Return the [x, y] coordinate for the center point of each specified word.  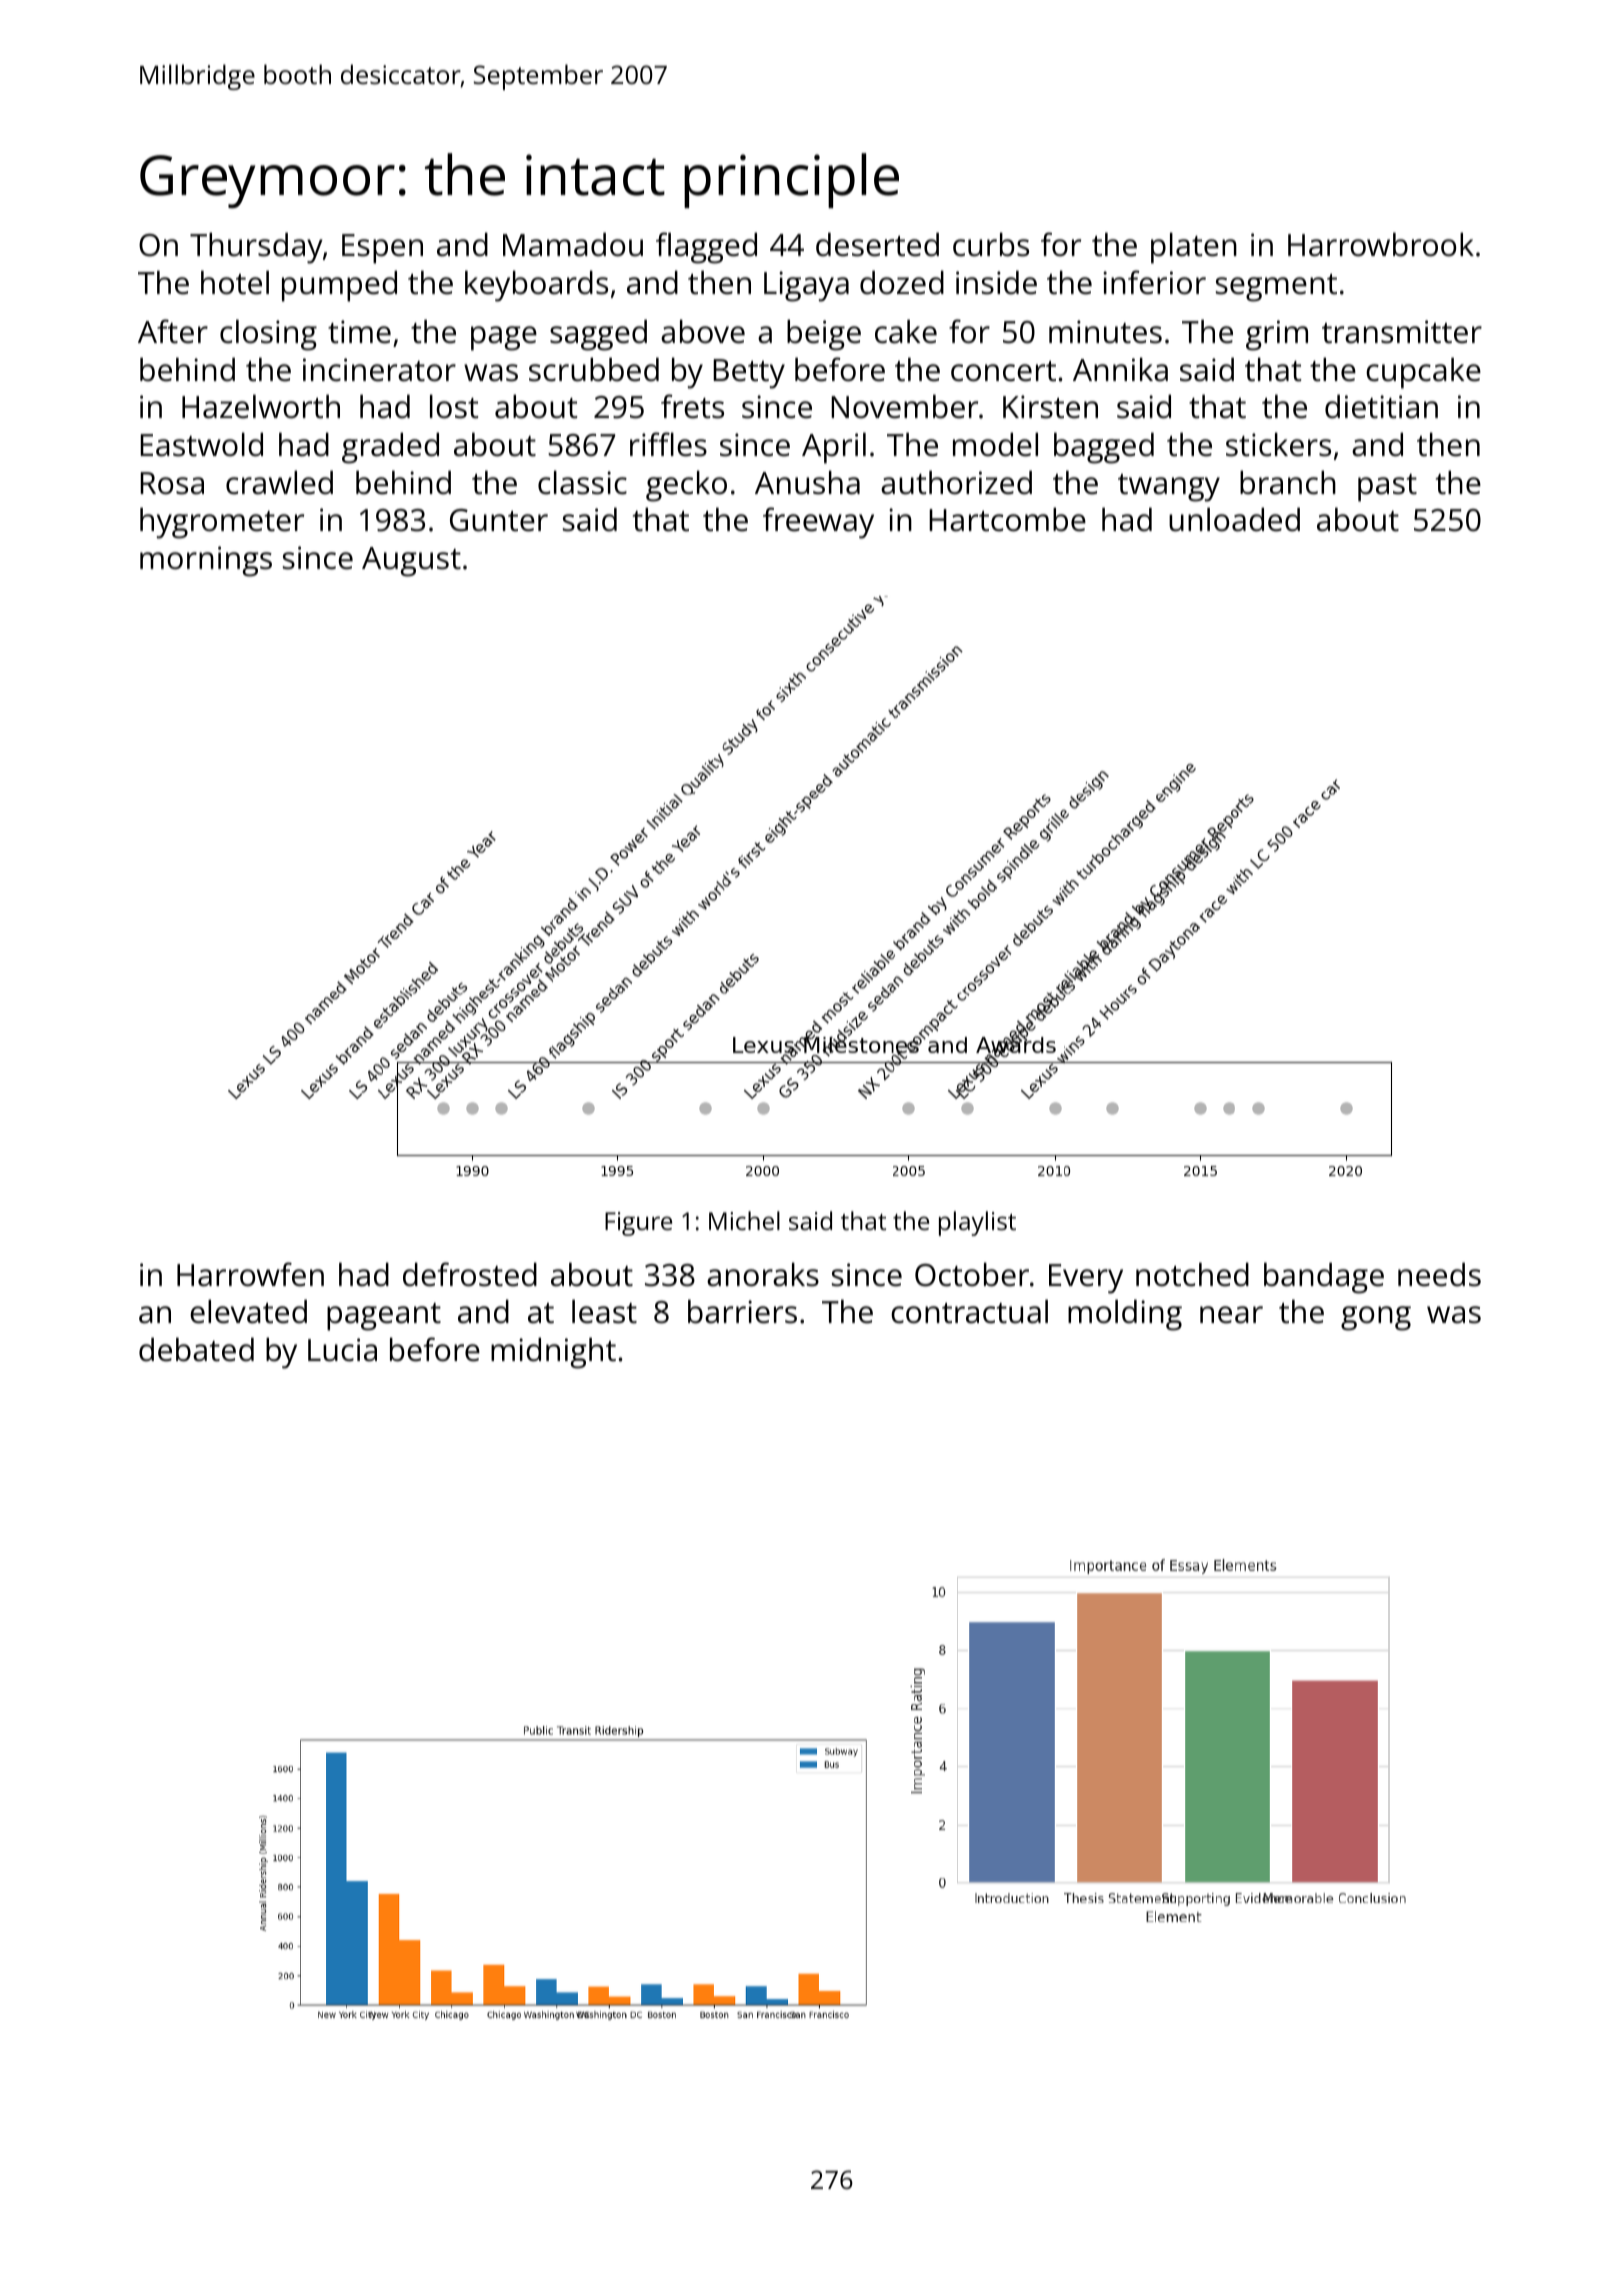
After [173, 331]
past [1387, 488]
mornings [206, 561]
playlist [977, 1223]
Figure [638, 1224]
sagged [598, 335]
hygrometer [222, 523]
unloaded [1234, 519]
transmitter [1402, 332]
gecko [686, 486]
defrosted [470, 1274]
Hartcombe [1007, 519]
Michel [744, 1220]
